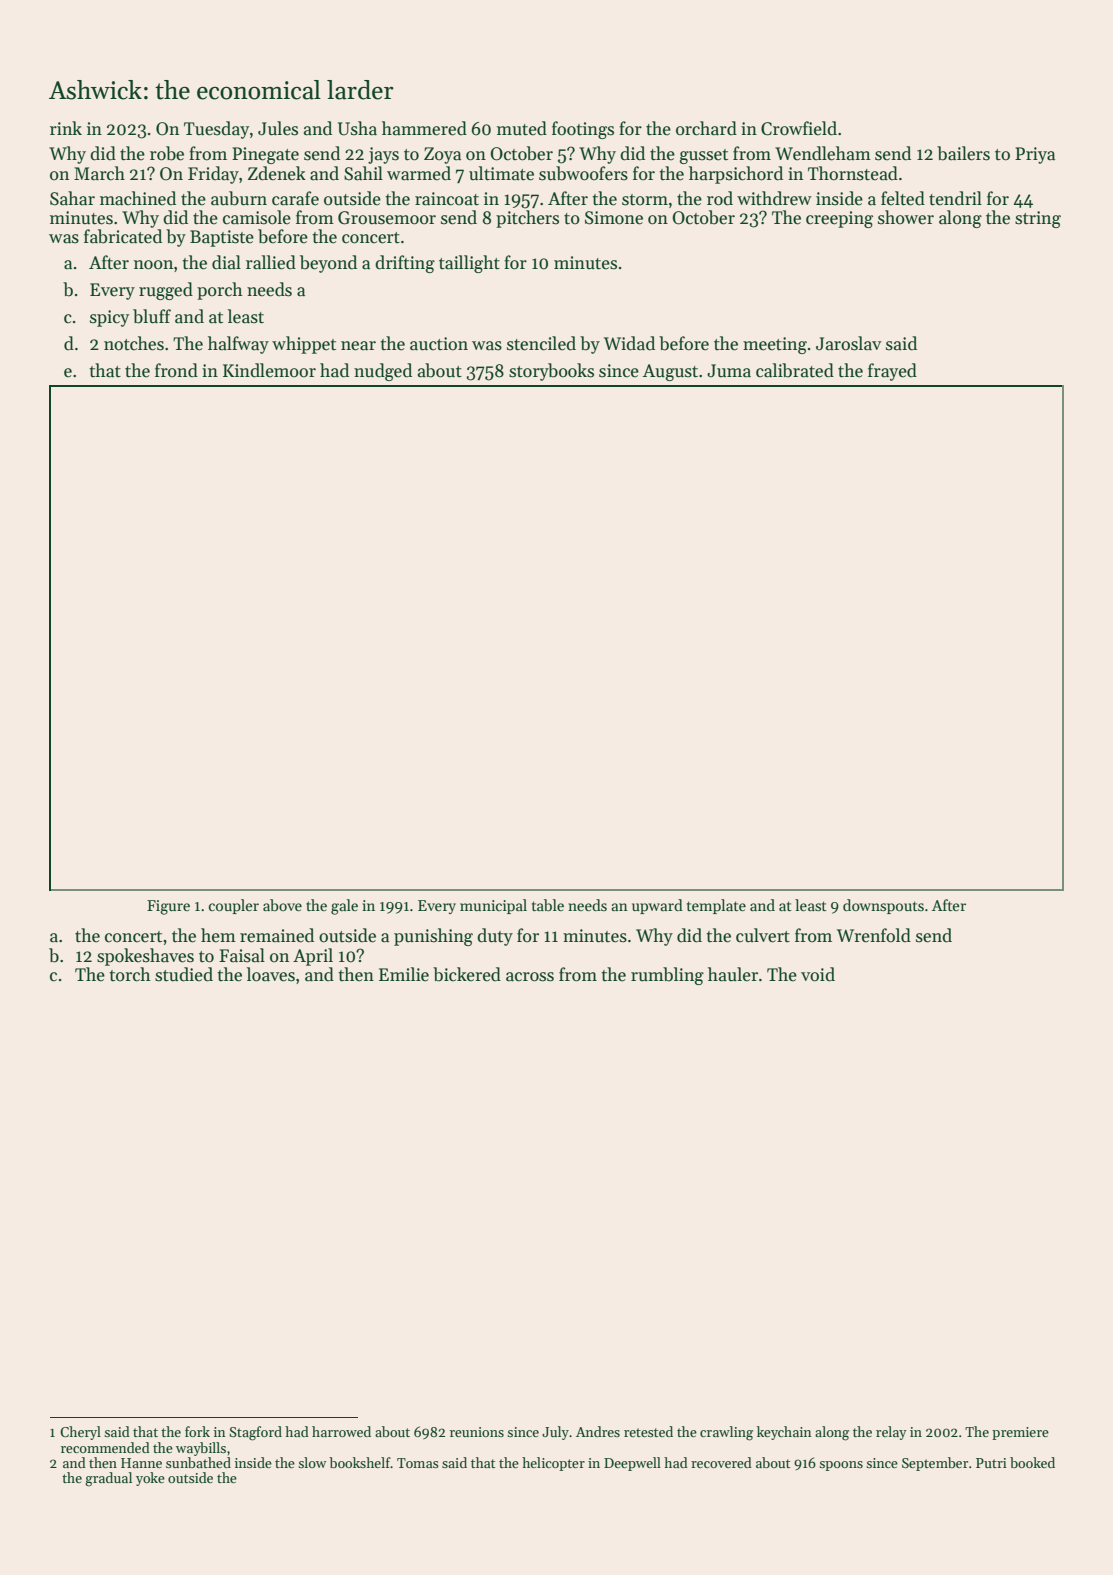  I want to click on Juma, so click(729, 371).
